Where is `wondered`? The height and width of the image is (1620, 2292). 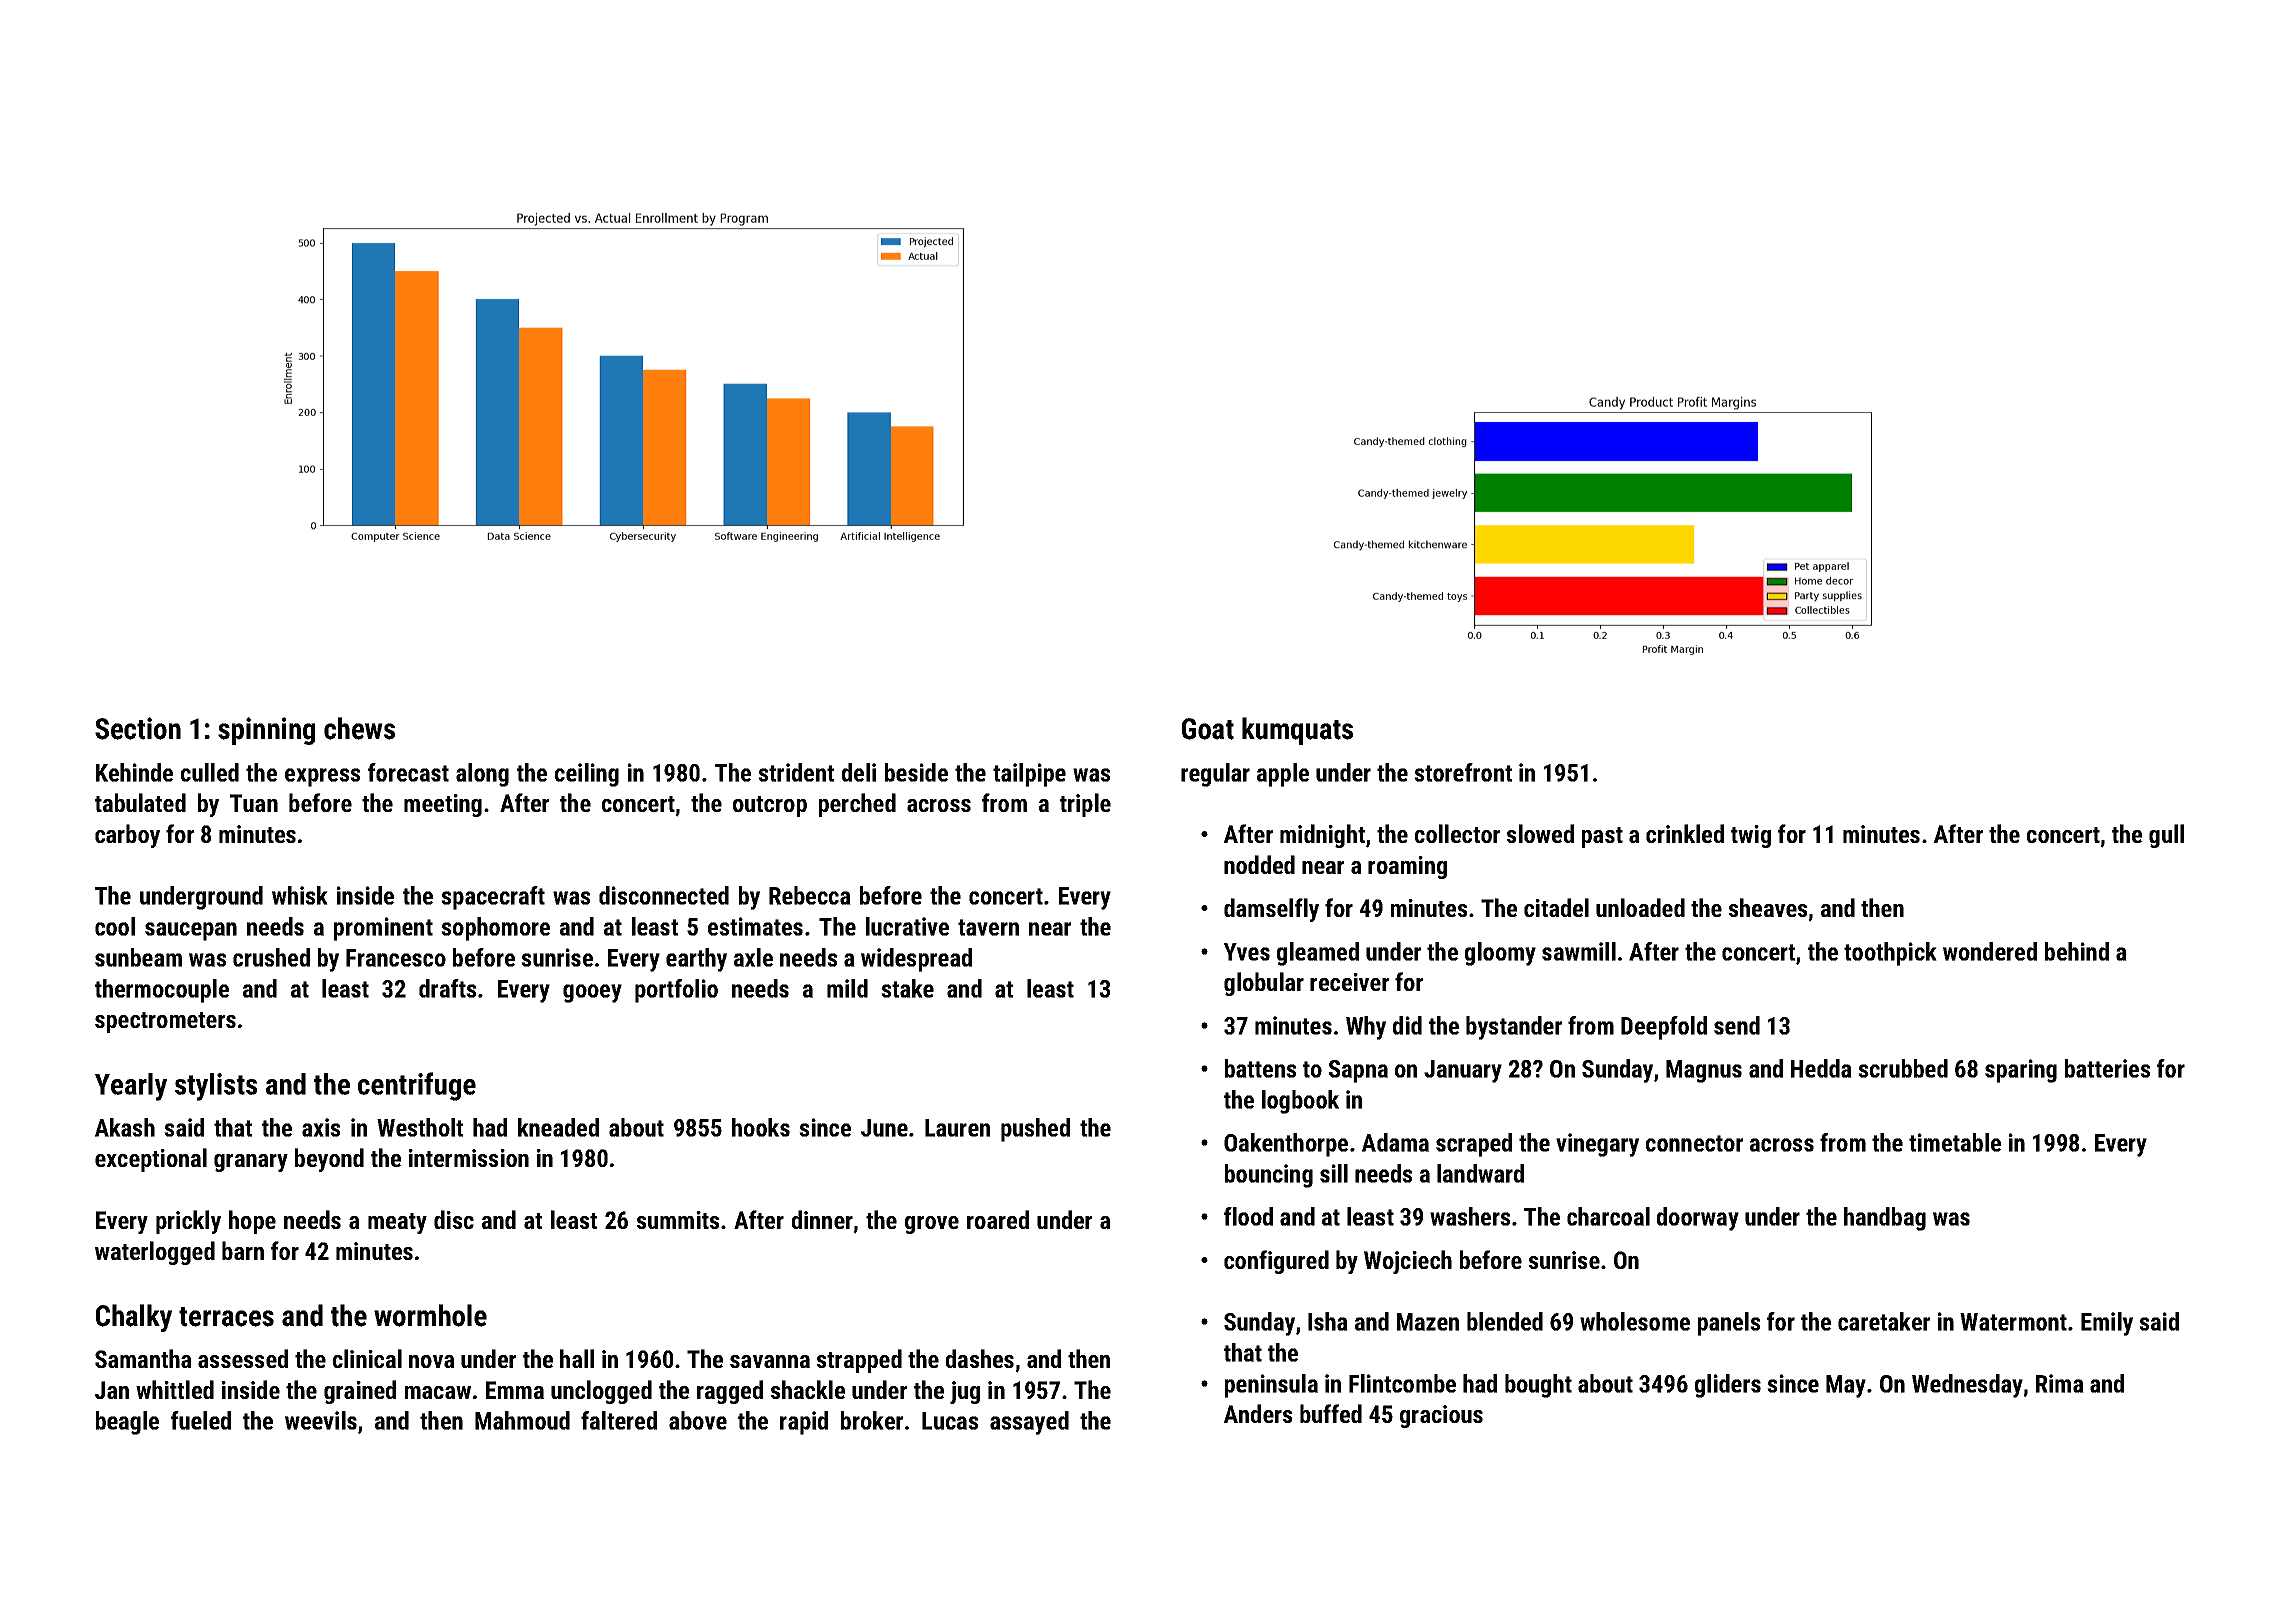 wondered is located at coordinates (1990, 951).
